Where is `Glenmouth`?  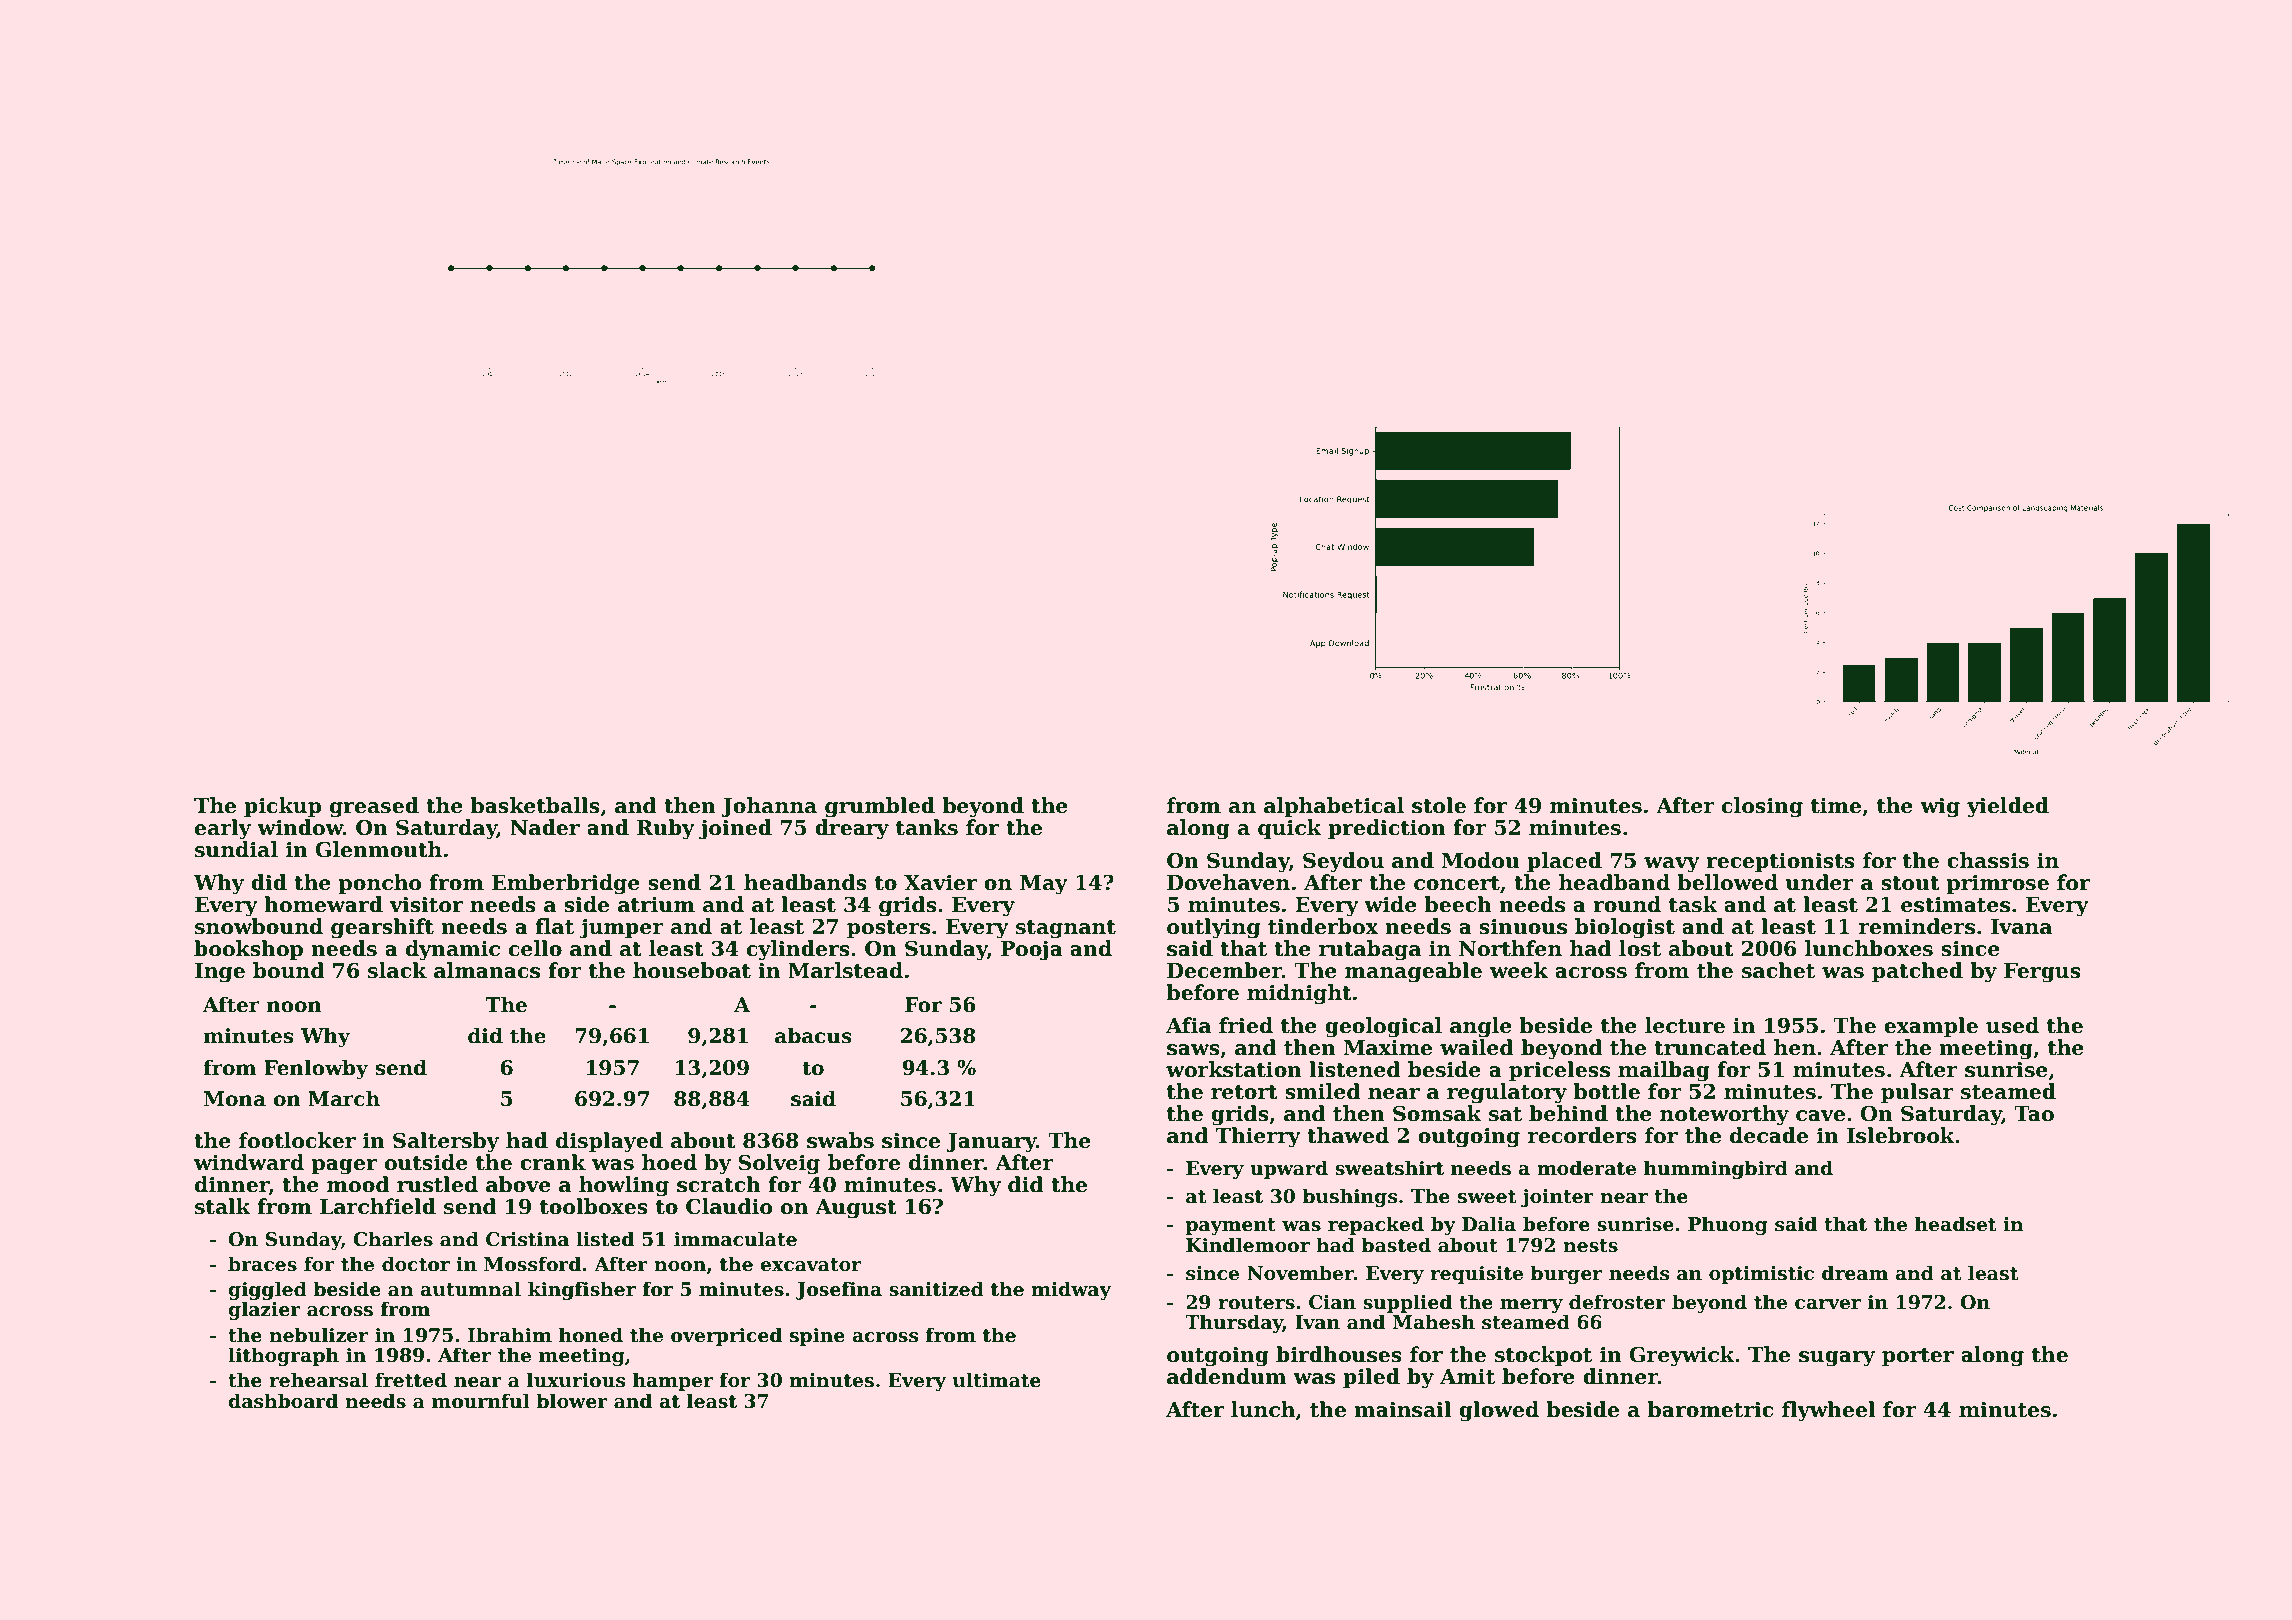 Glenmouth is located at coordinates (379, 849).
